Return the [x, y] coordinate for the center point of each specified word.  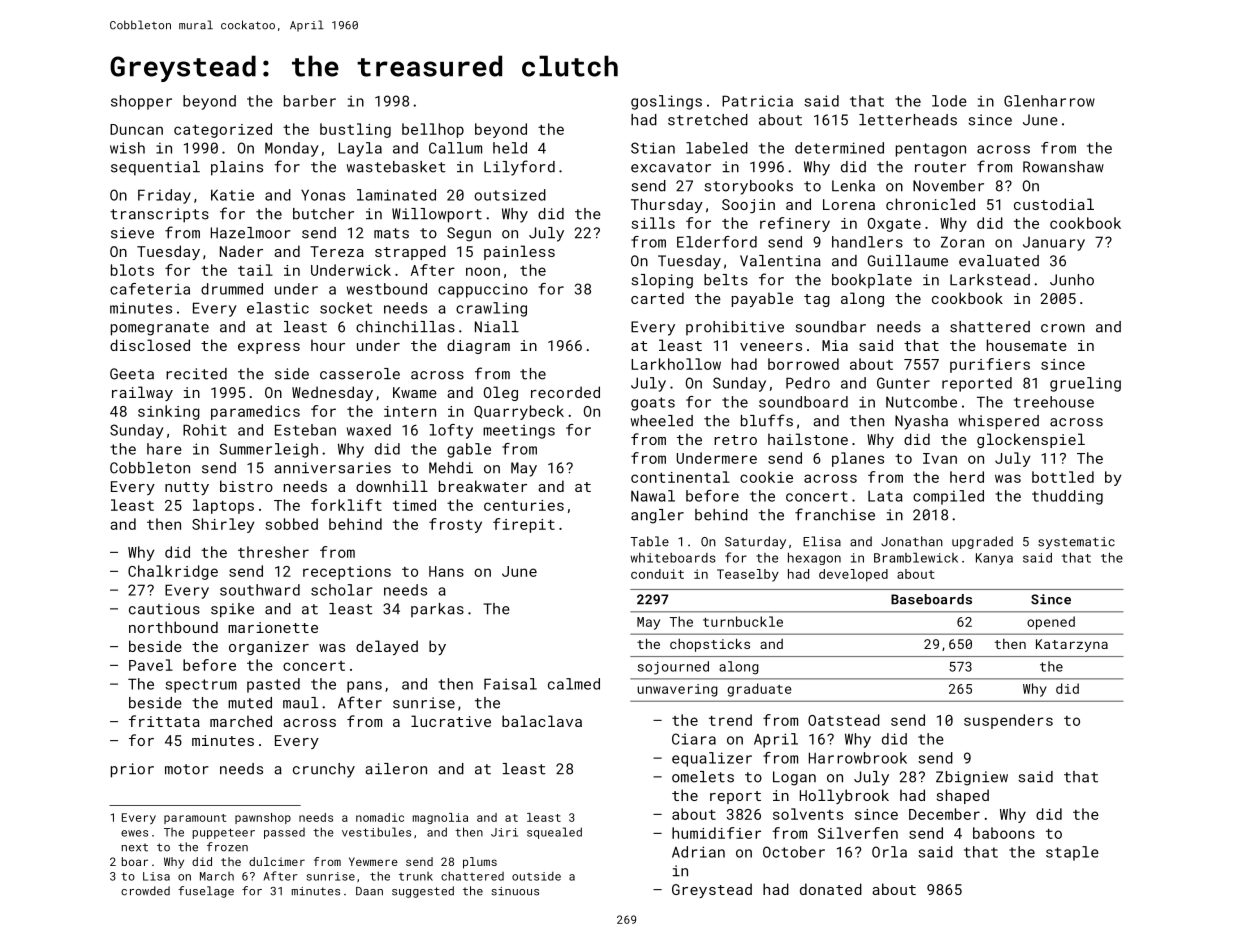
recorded [565, 392]
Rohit [205, 430]
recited [196, 374]
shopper [141, 102]
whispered [999, 422]
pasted [273, 685]
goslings [666, 102]
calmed [574, 684]
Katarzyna [1072, 645]
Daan [369, 891]
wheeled [662, 421]
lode [949, 101]
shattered [990, 327]
